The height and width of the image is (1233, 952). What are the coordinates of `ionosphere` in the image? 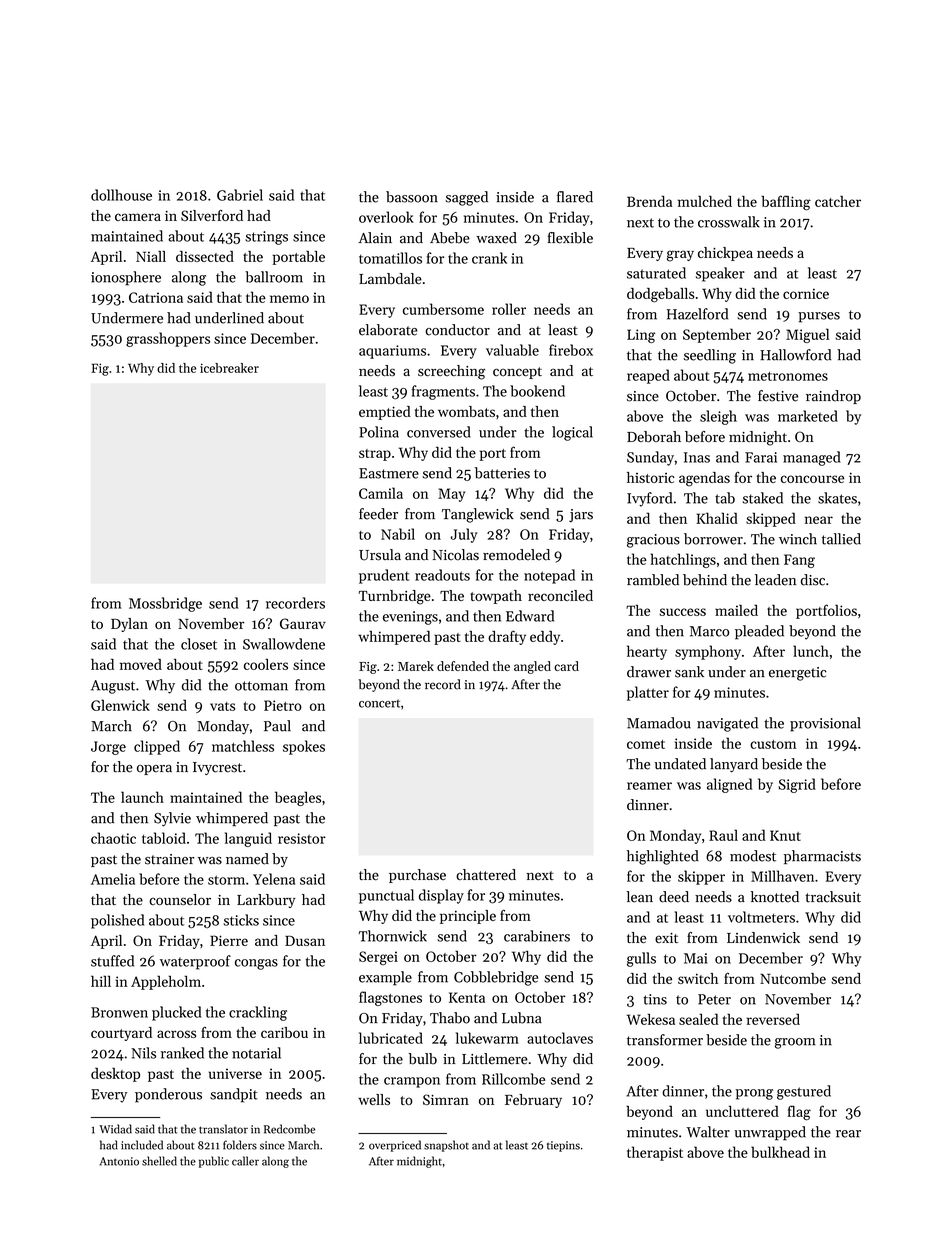 It's located at (126, 278).
